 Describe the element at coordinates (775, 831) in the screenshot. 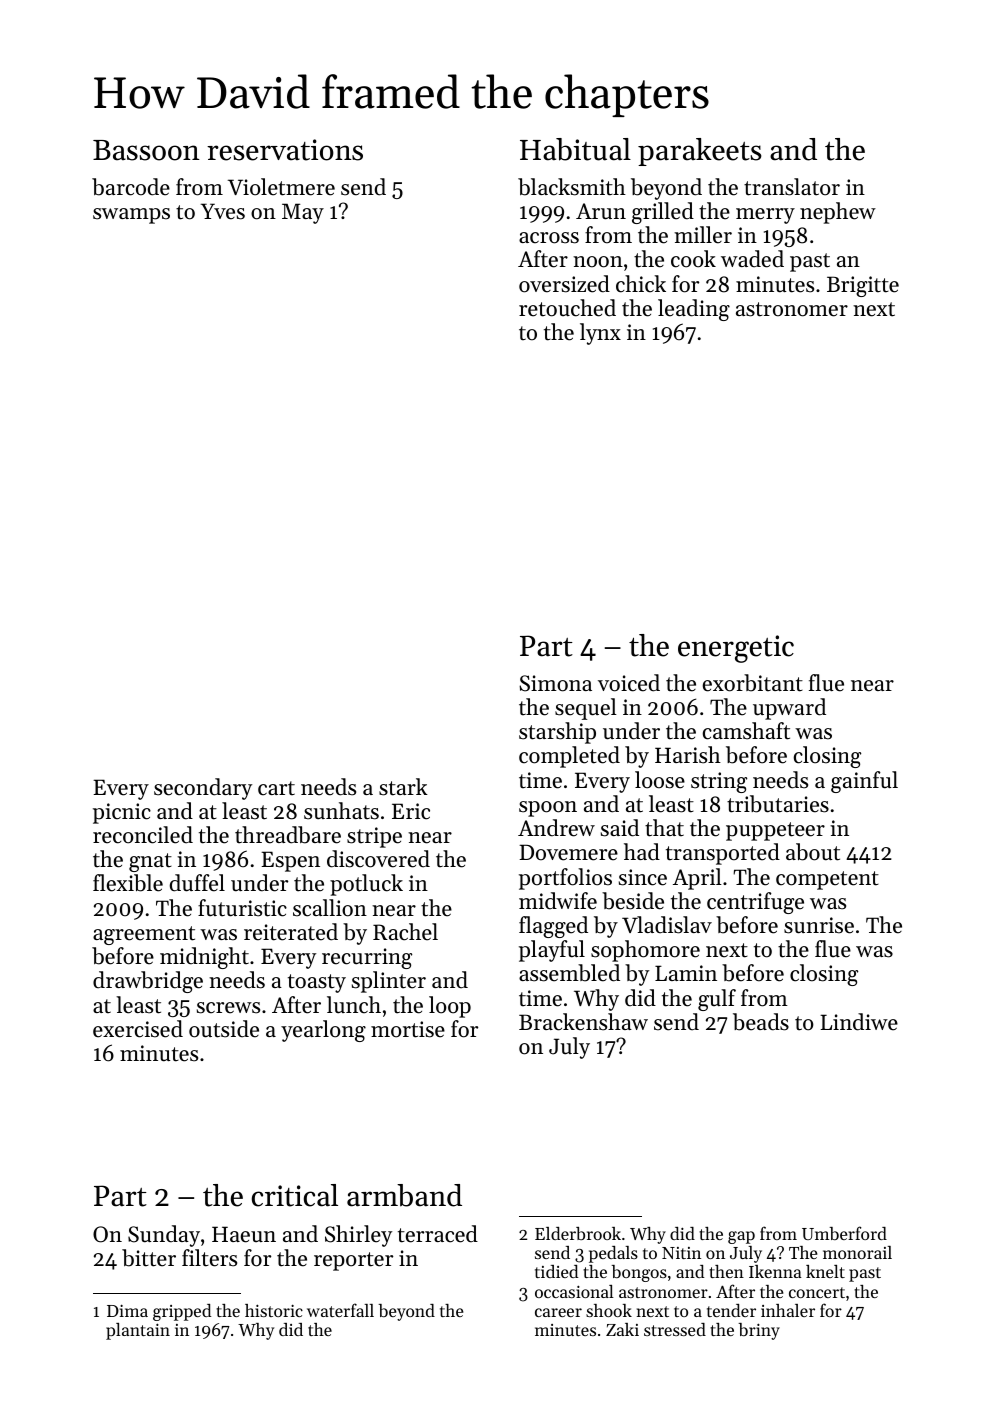

I see `puppeteer` at that location.
